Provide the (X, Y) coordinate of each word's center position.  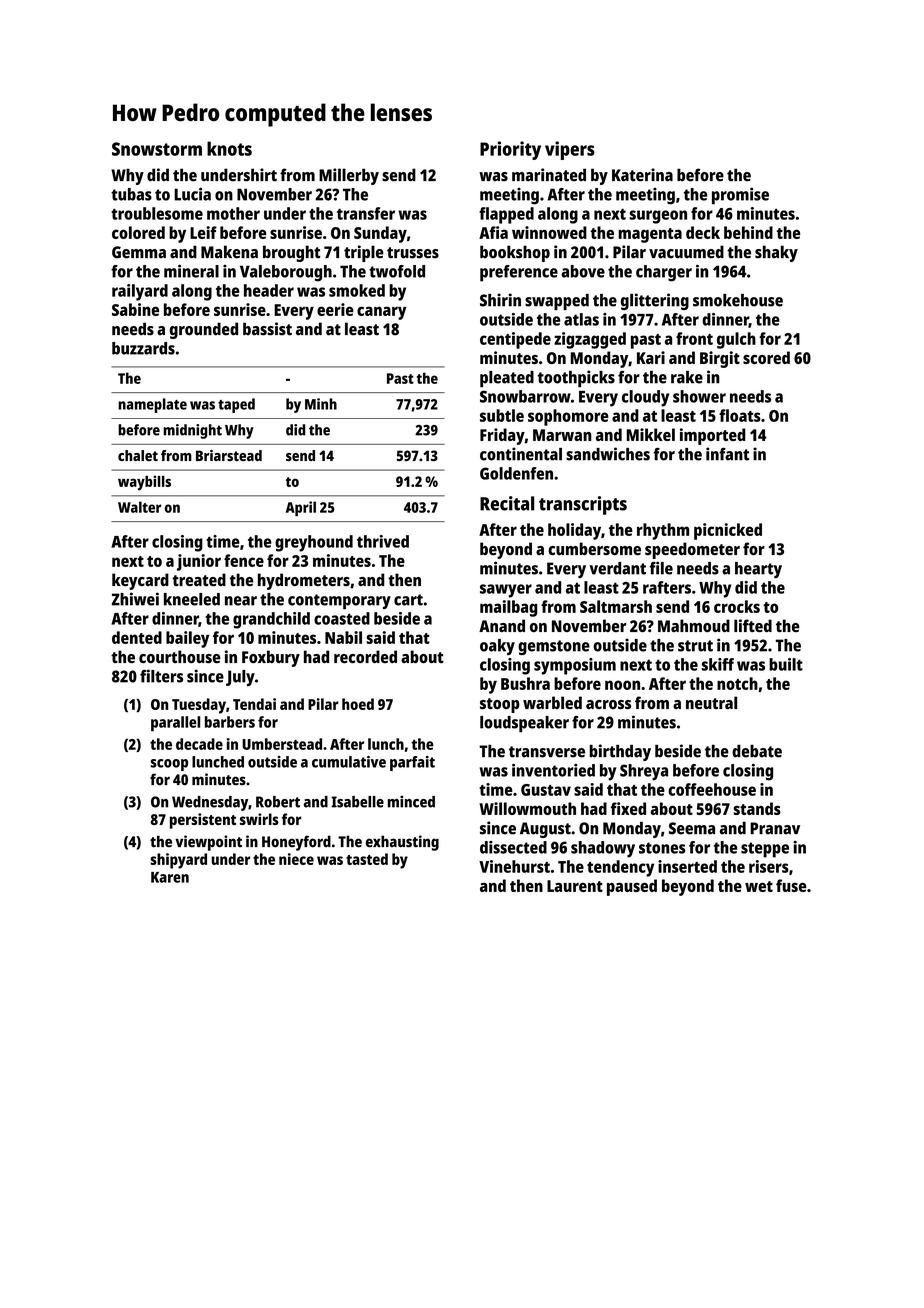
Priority (510, 150)
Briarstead (229, 455)
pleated (507, 379)
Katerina (642, 175)
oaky (497, 647)
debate (757, 751)
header (269, 290)
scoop (169, 765)
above (583, 271)
